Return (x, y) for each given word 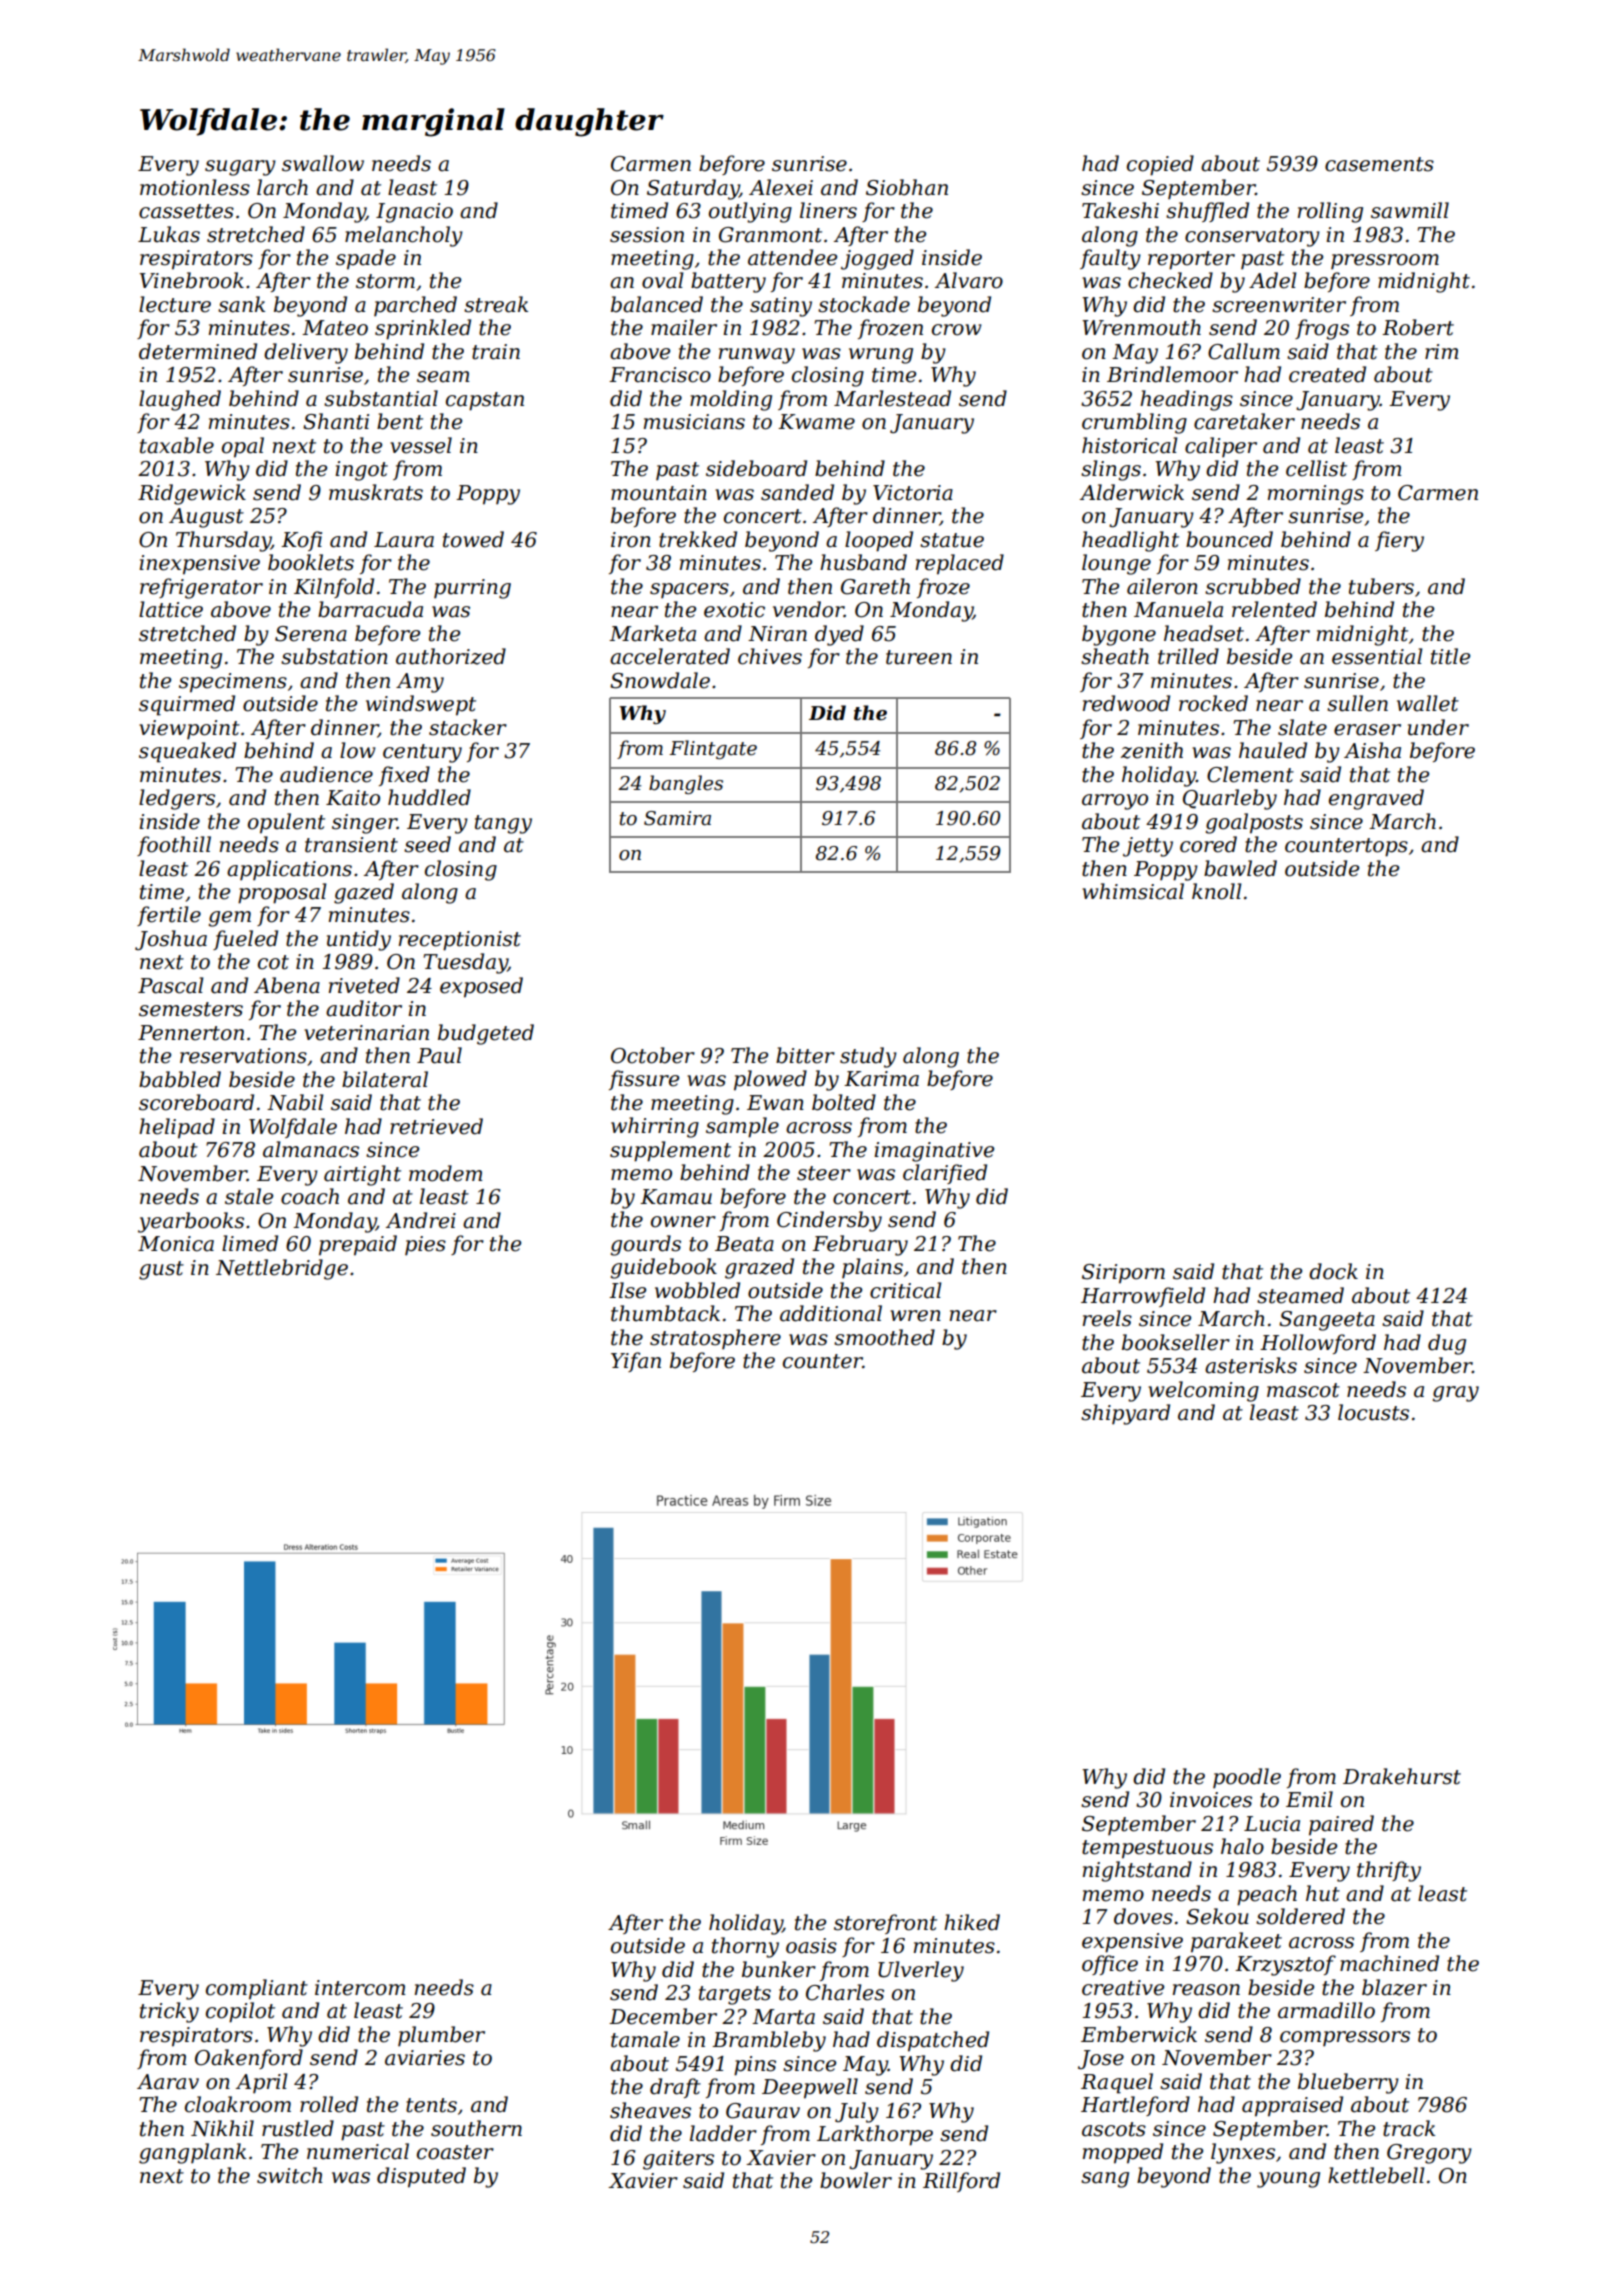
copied (1160, 165)
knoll (1216, 891)
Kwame (816, 422)
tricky (169, 2012)
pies (425, 1246)
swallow (323, 163)
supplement (670, 1151)
